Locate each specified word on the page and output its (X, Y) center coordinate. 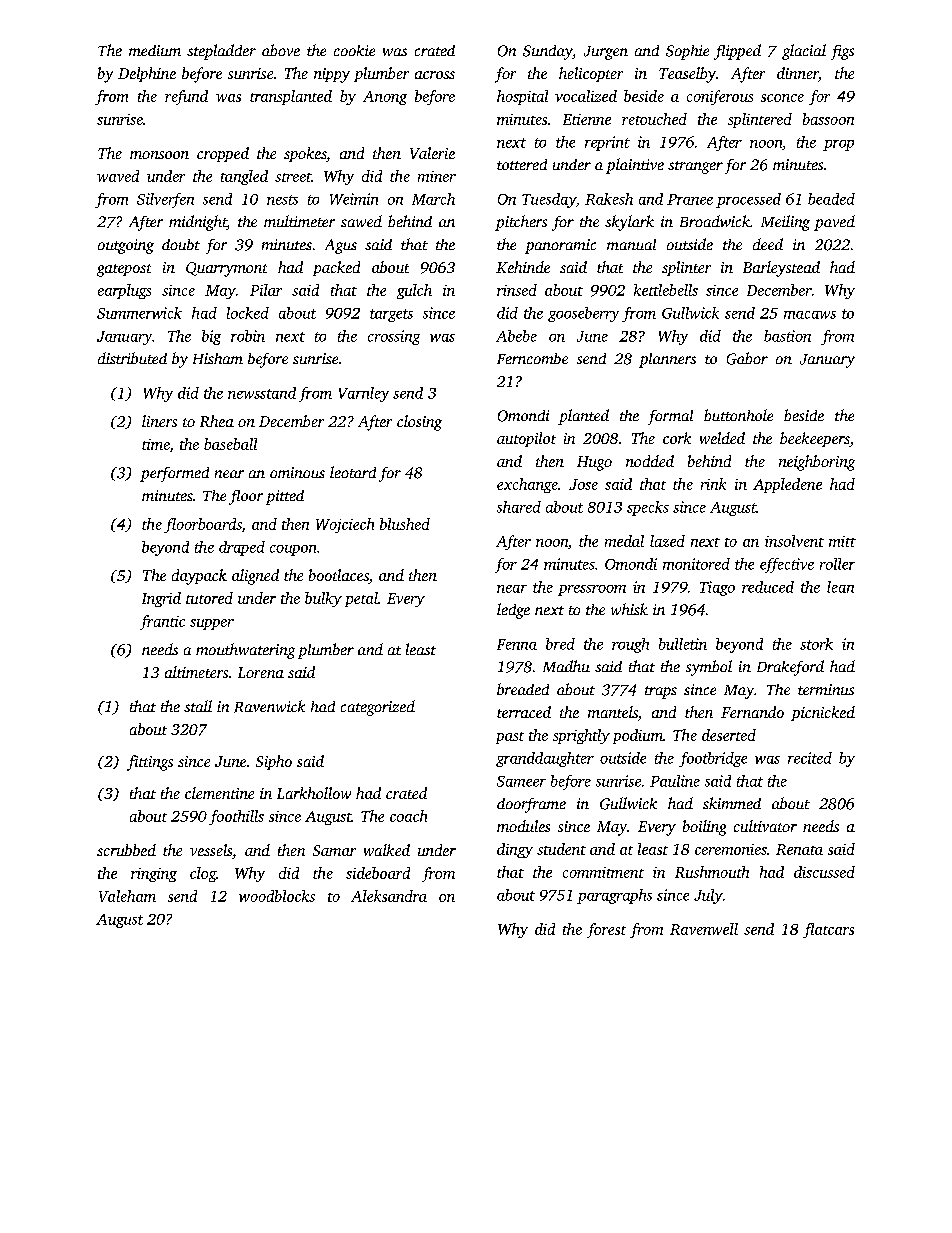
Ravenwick (269, 706)
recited (810, 758)
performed (174, 474)
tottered (522, 164)
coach (408, 816)
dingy (515, 850)
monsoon (159, 155)
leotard (353, 472)
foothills (236, 817)
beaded (831, 199)
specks (648, 508)
